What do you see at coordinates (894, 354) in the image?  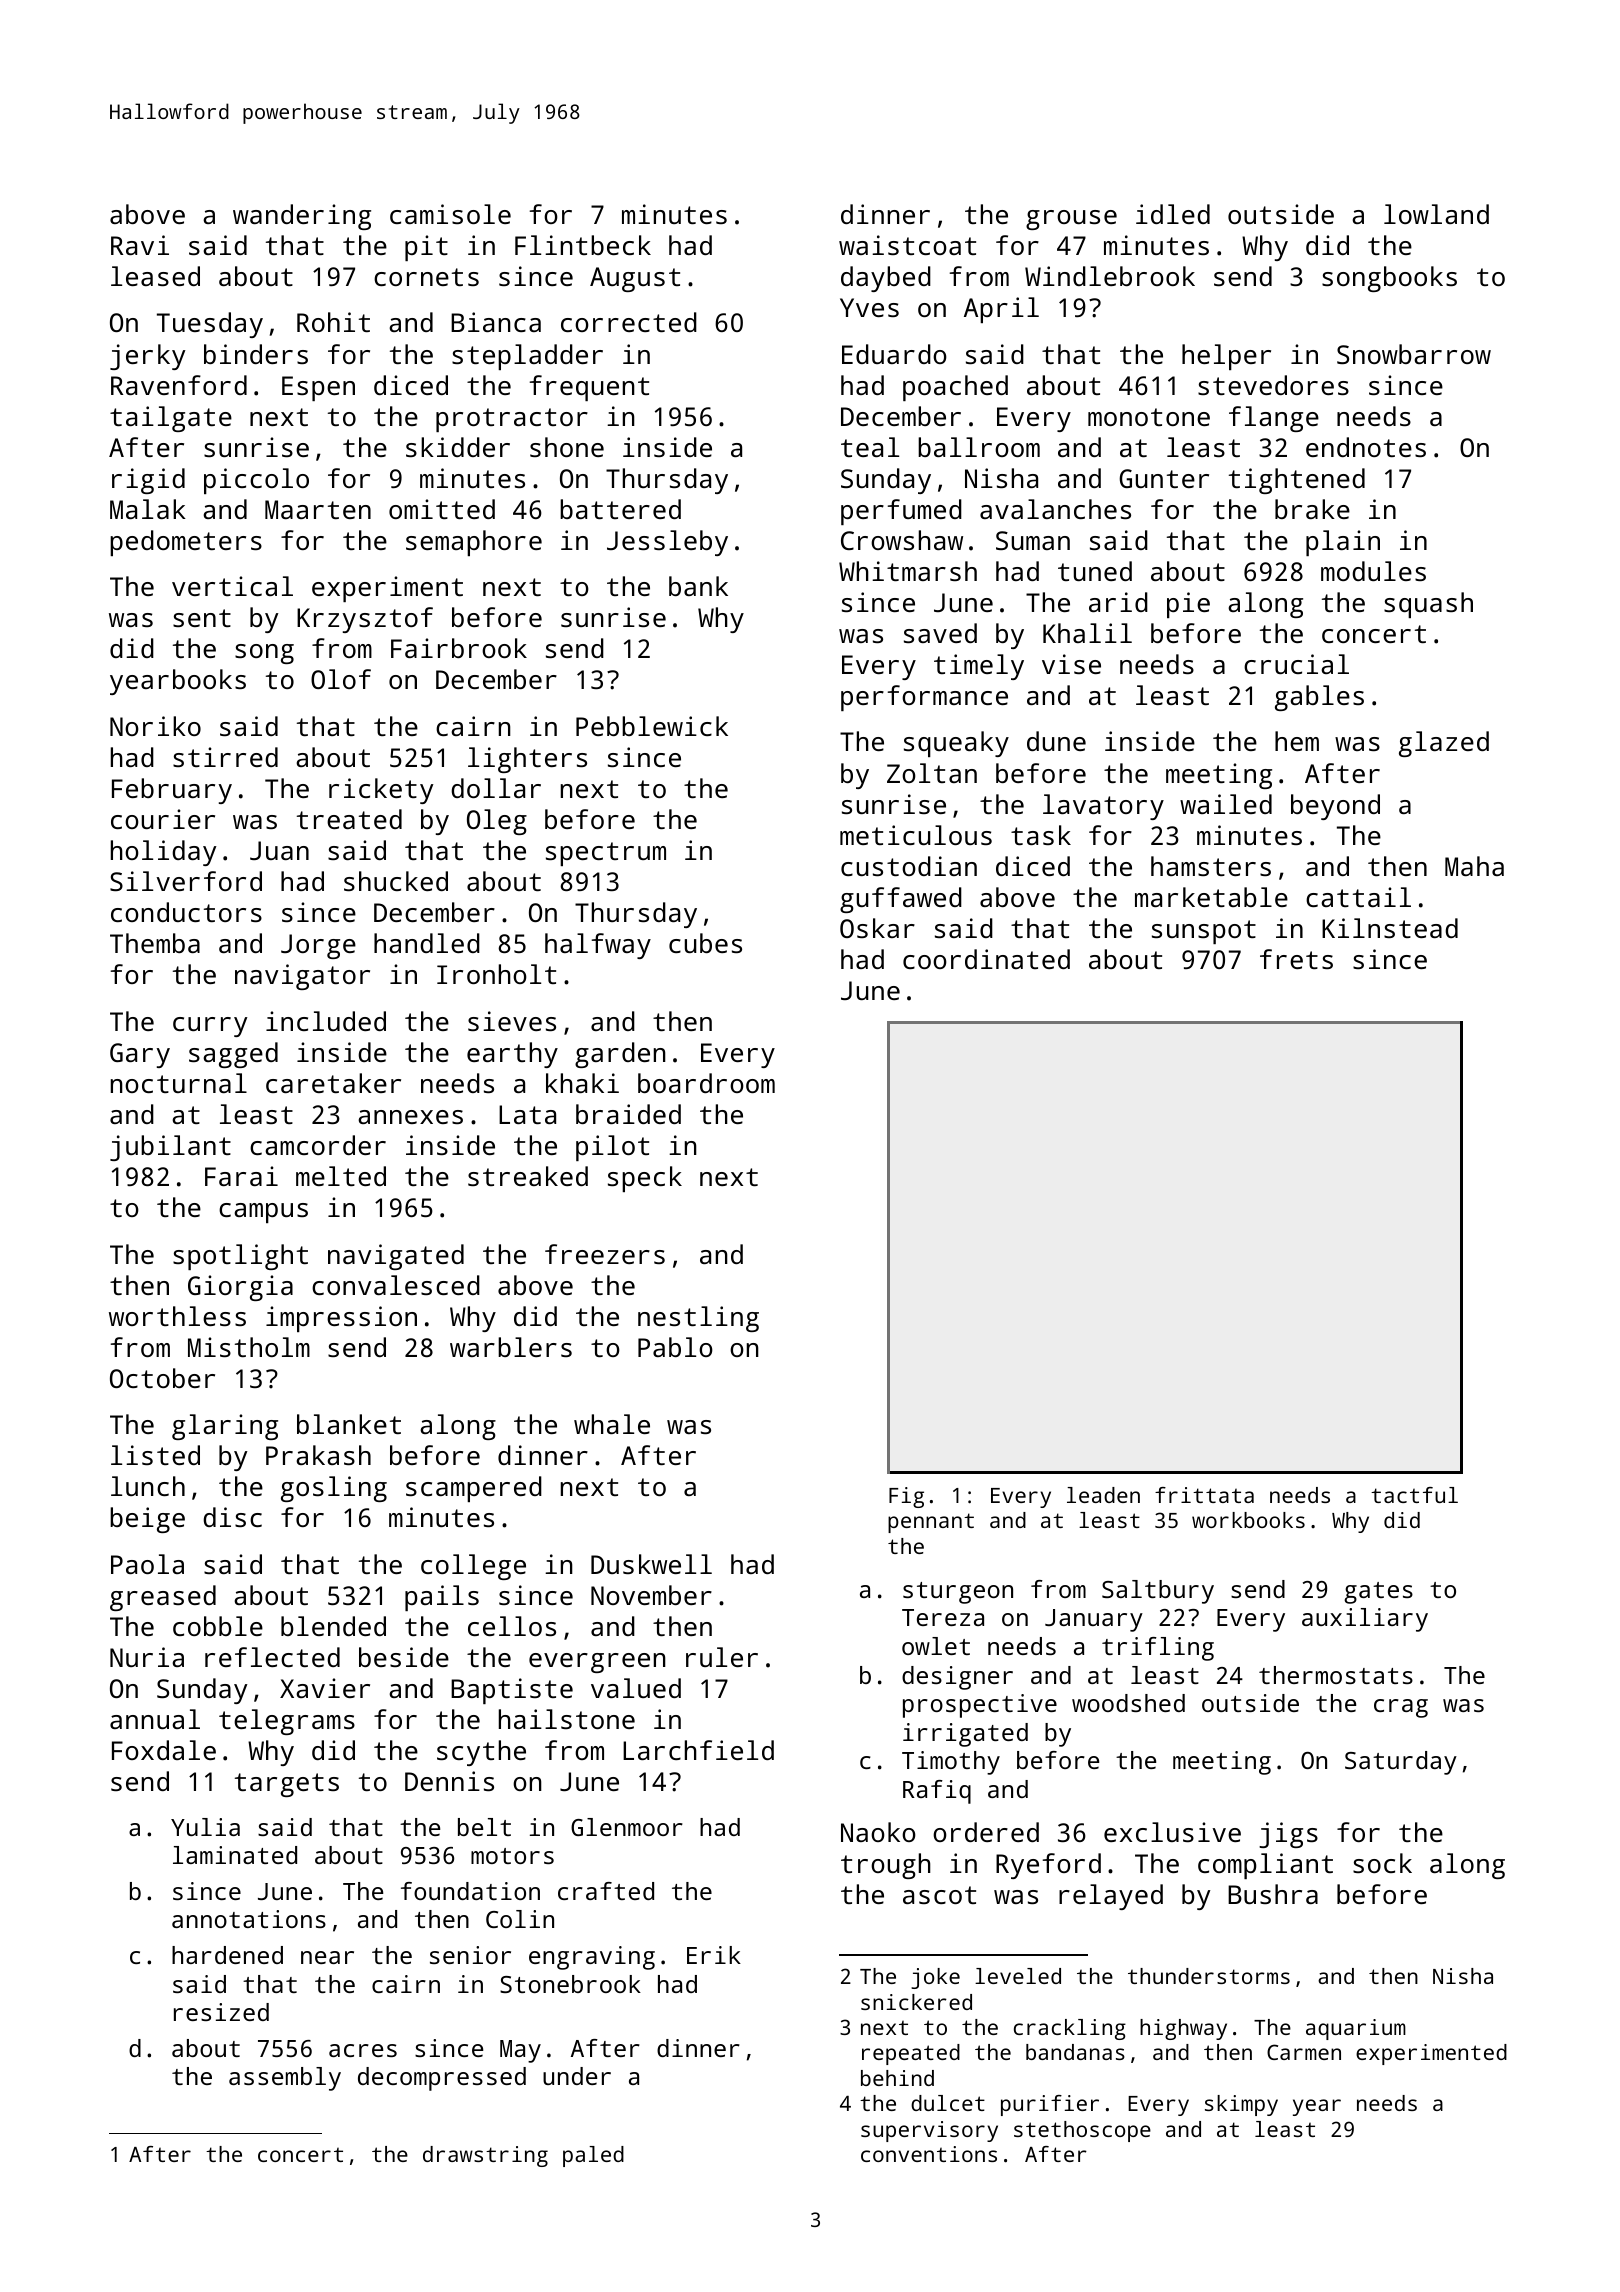 I see `Eduardo` at bounding box center [894, 354].
